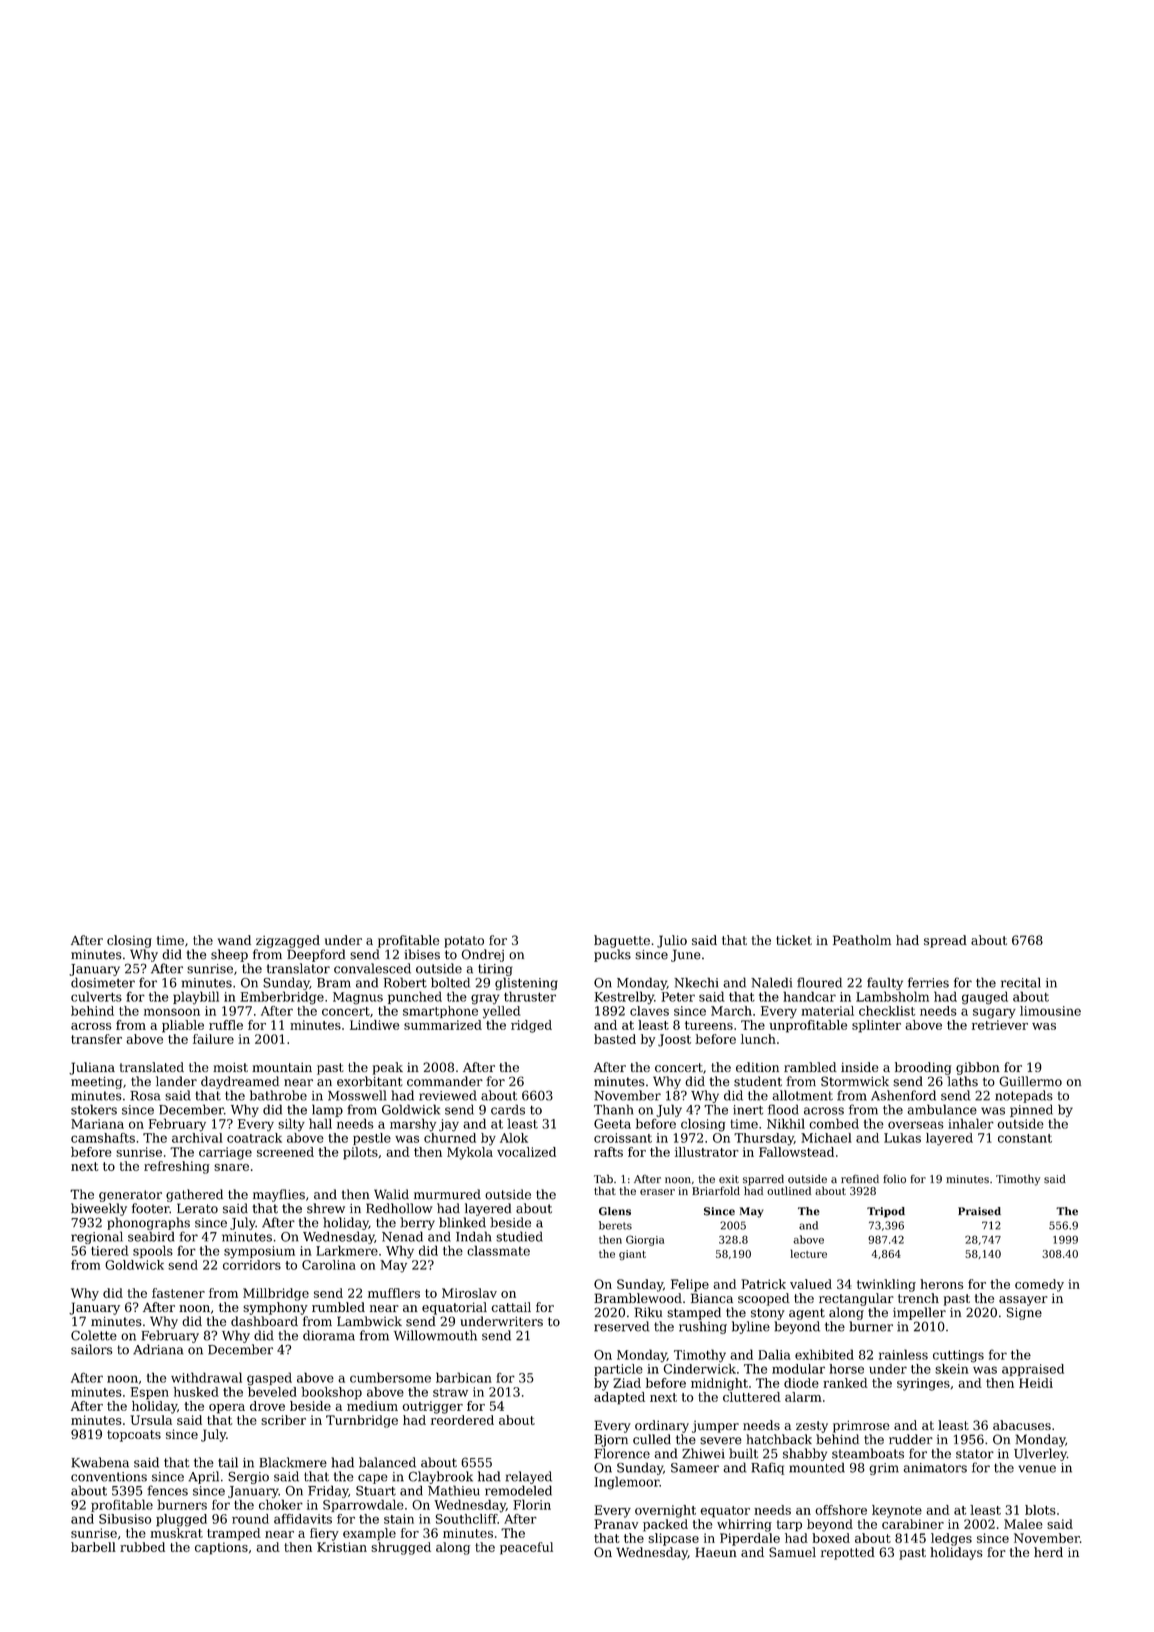  What do you see at coordinates (615, 1211) in the screenshot?
I see `Glens` at bounding box center [615, 1211].
